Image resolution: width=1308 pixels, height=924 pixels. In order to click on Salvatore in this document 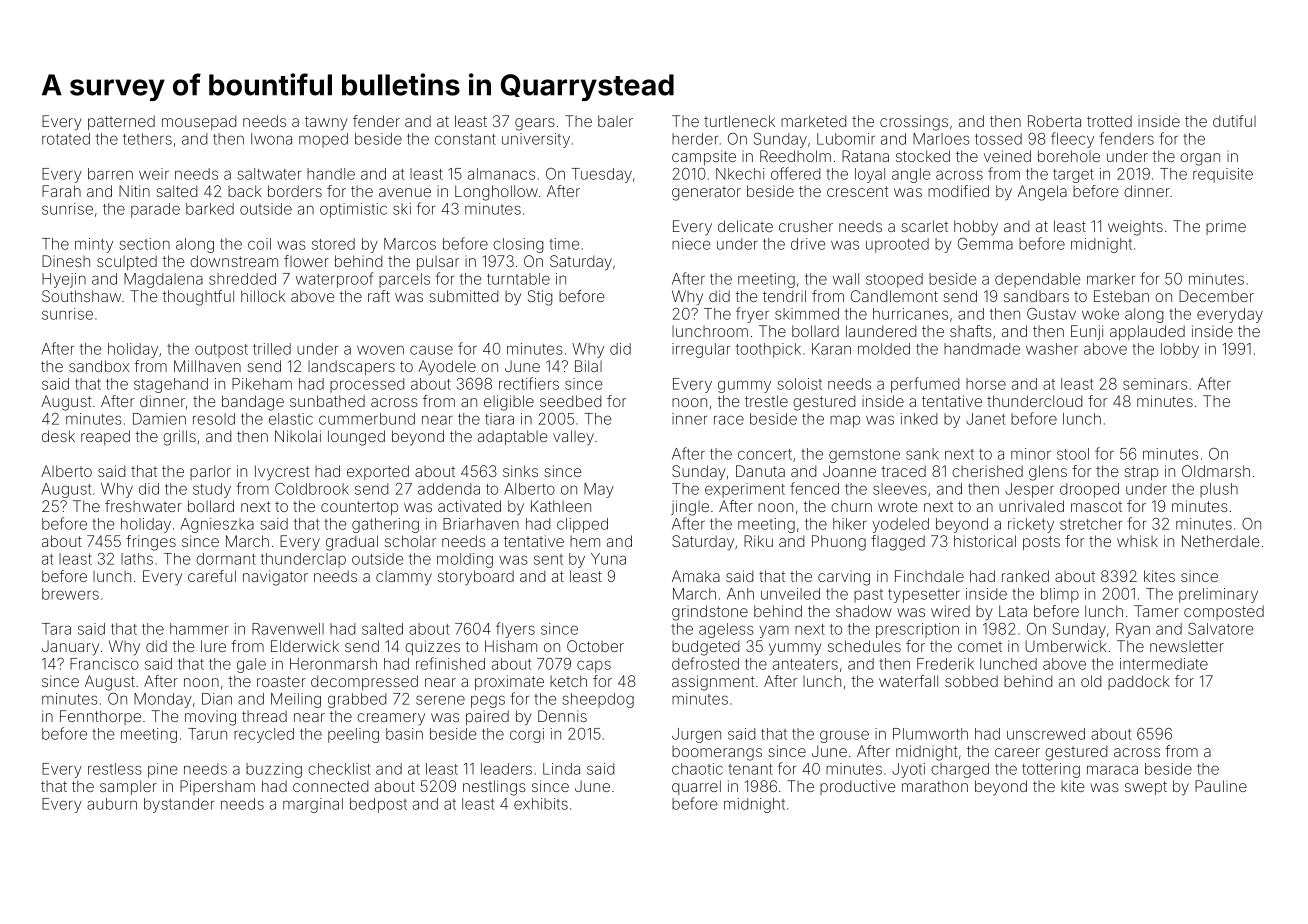, I will do `click(1221, 629)`.
